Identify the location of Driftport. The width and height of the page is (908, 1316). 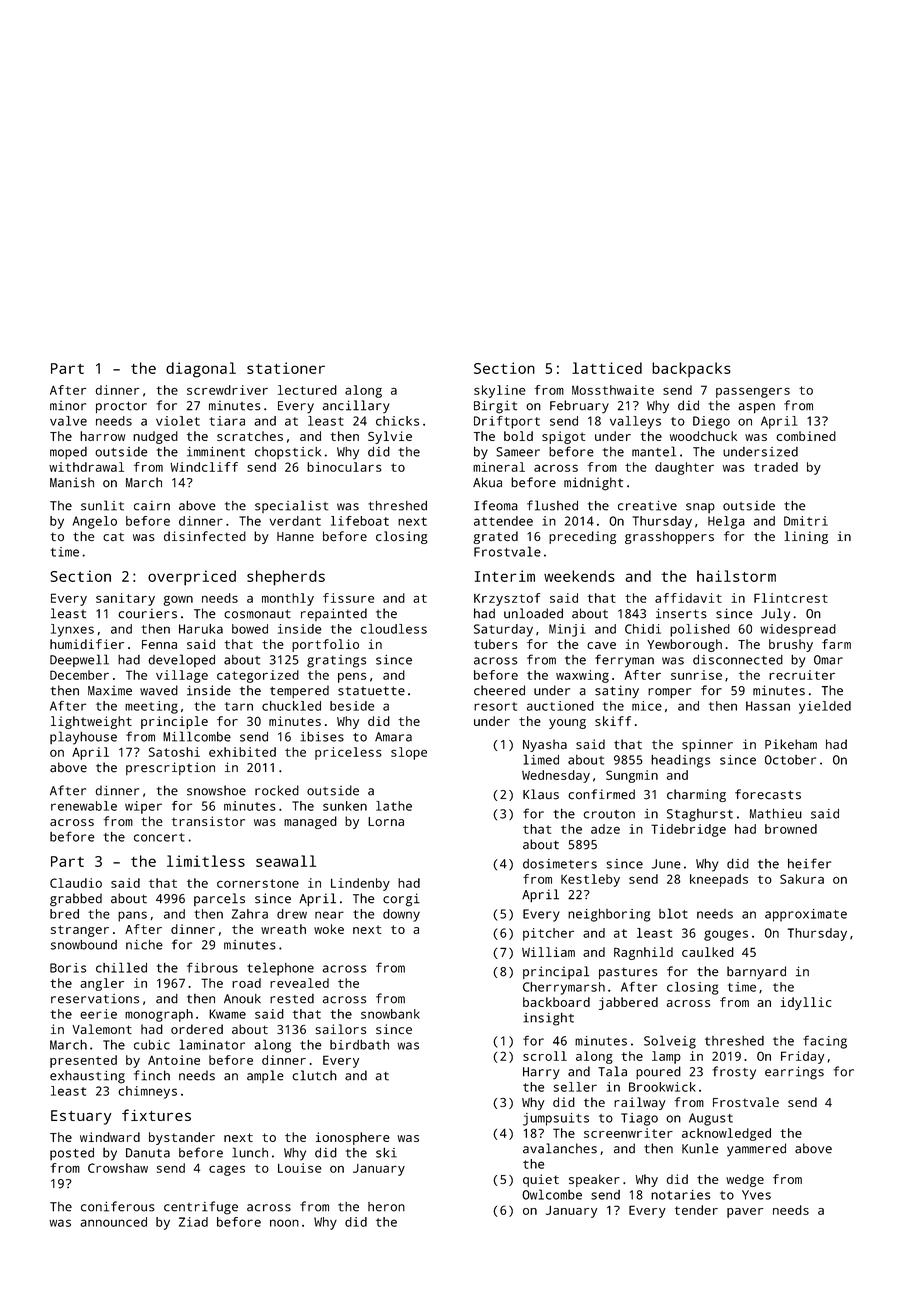
(507, 422).
